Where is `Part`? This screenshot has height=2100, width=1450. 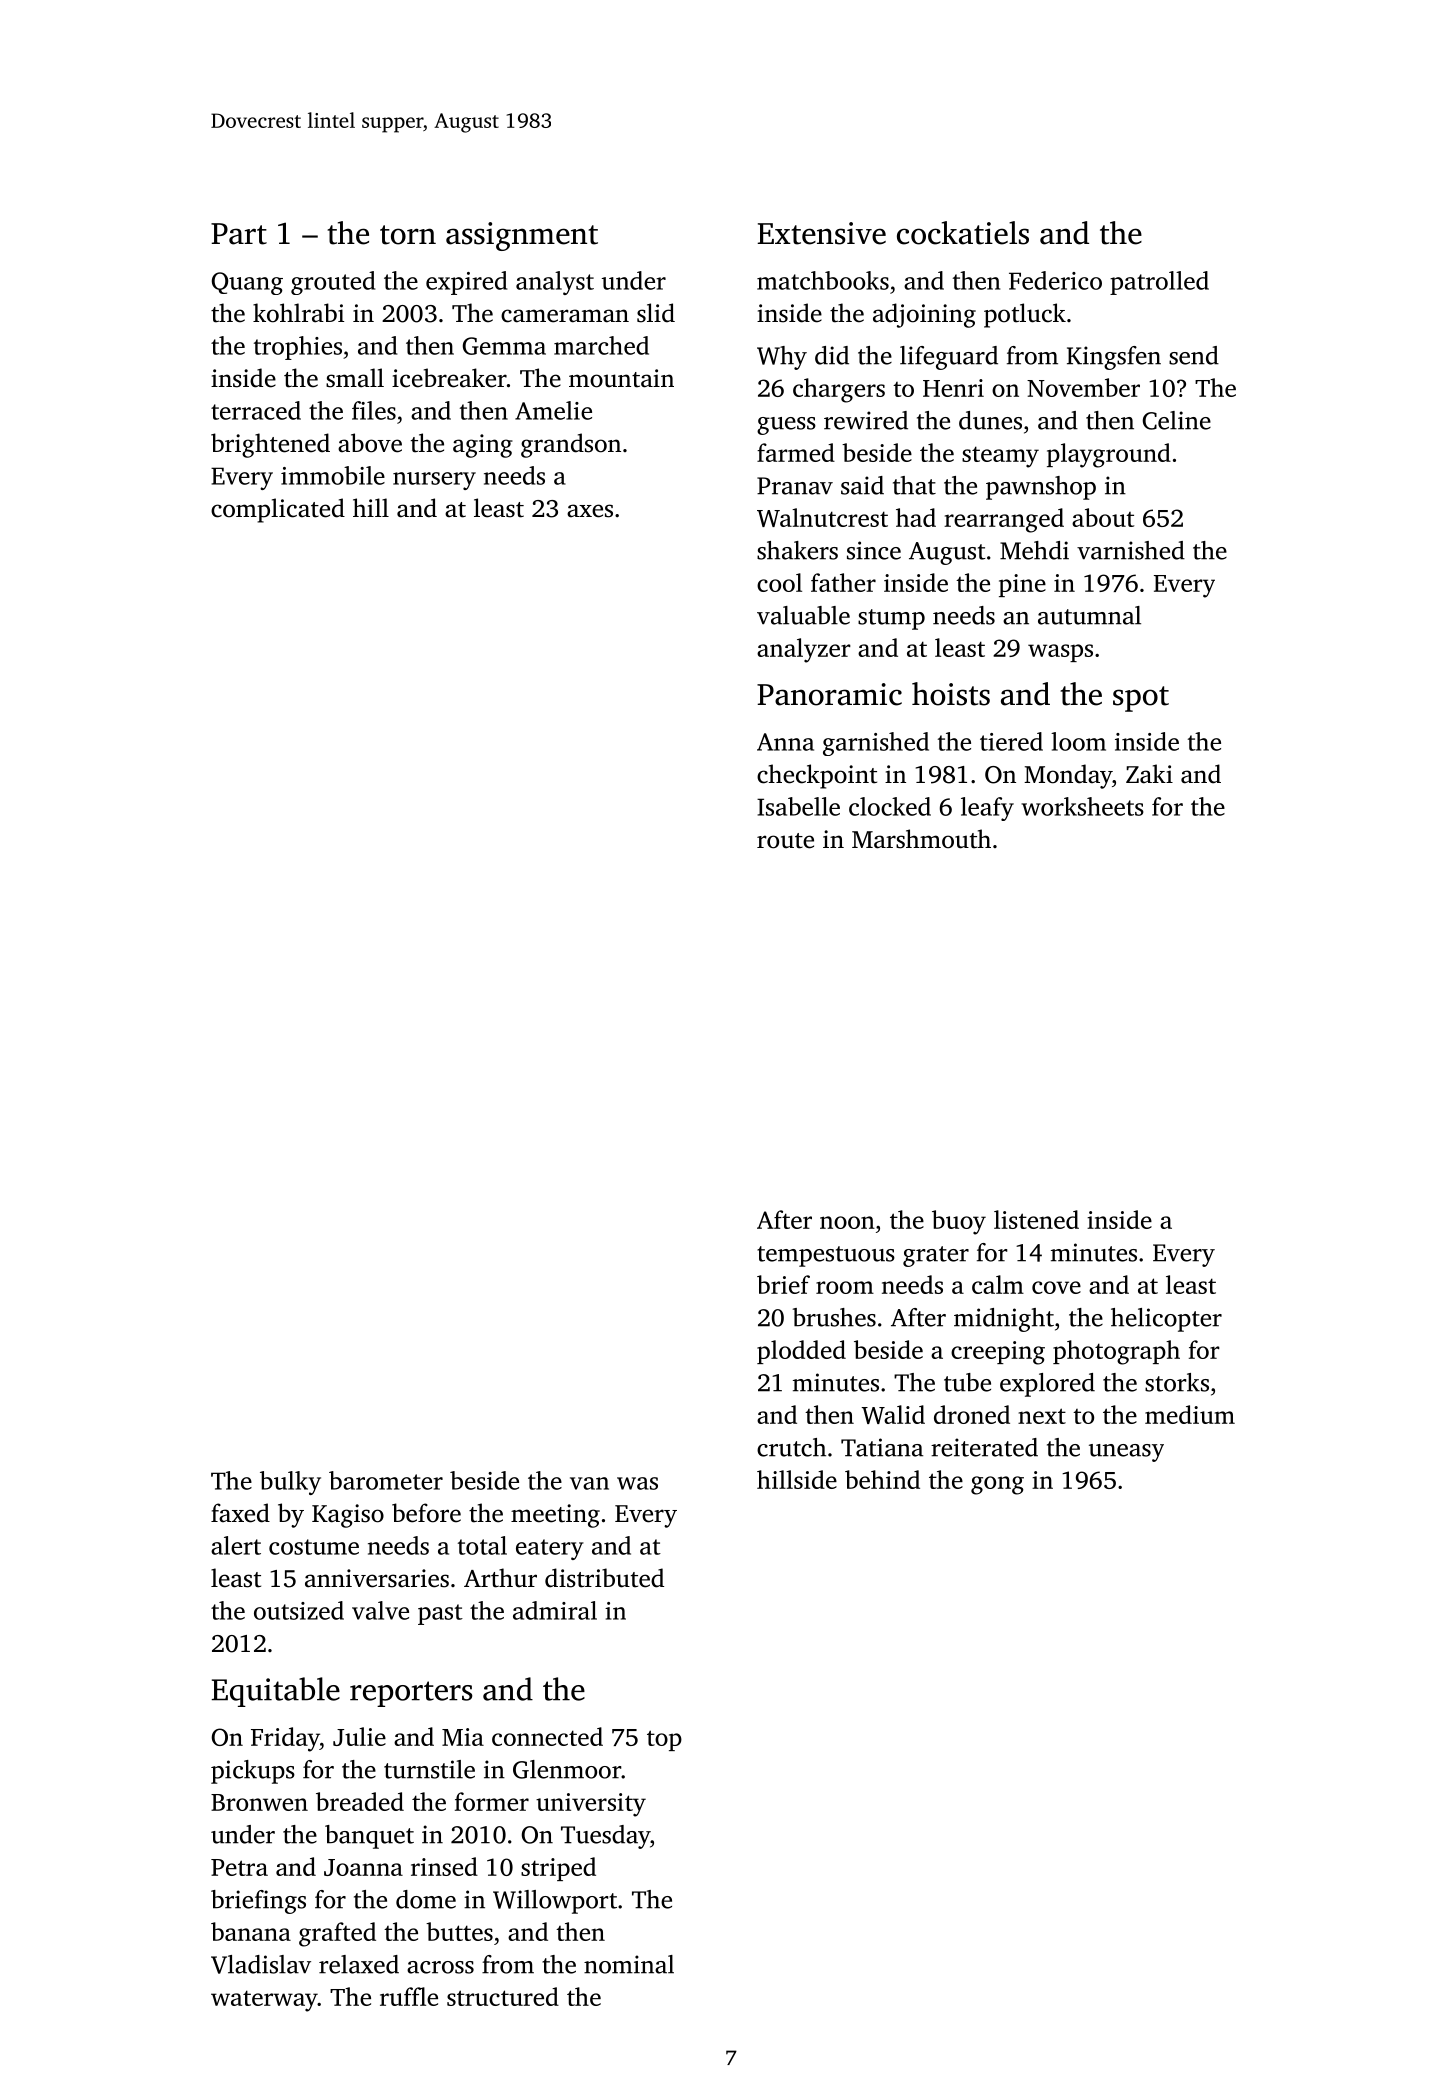 Part is located at coordinates (239, 234).
